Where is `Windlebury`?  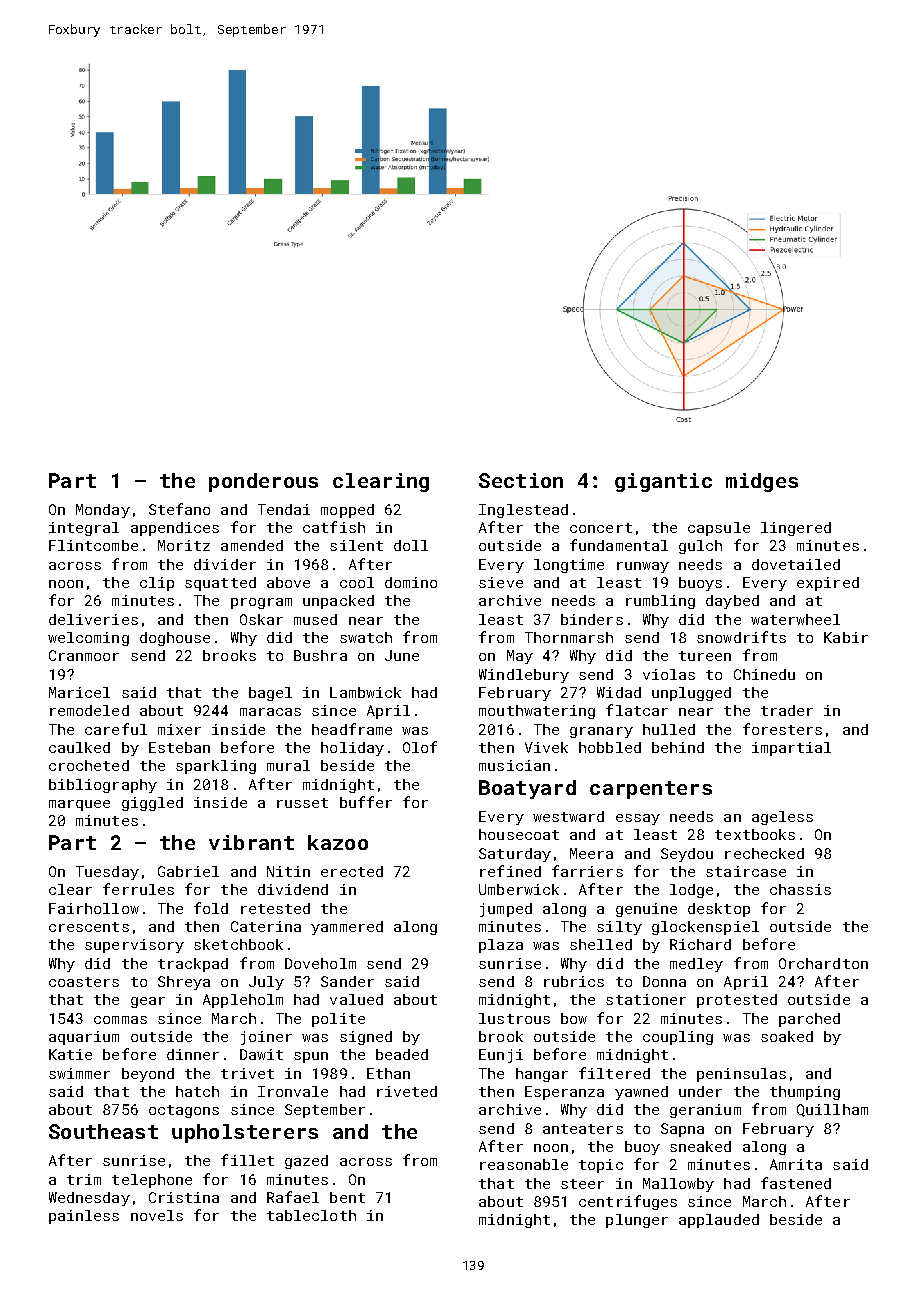
Windlebury is located at coordinates (524, 676).
